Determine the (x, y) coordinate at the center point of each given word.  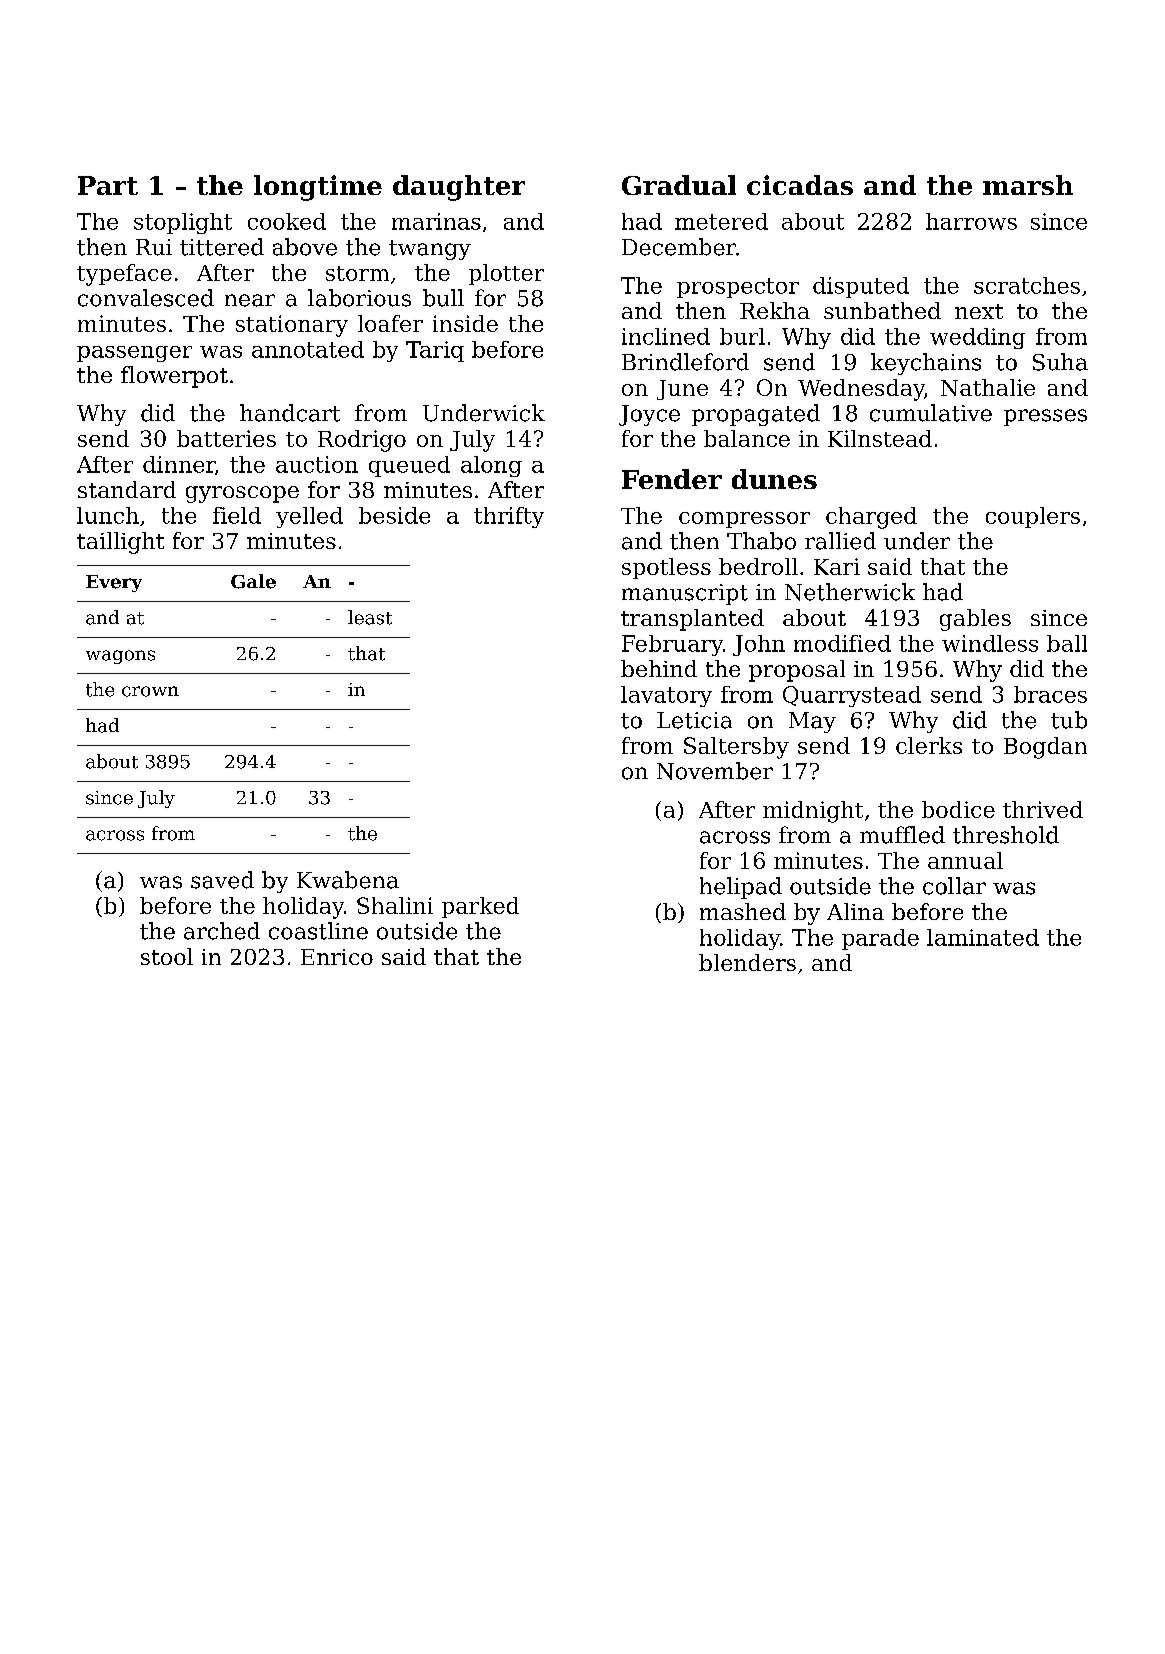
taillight (120, 543)
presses (1045, 417)
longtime (318, 188)
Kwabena (348, 880)
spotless (666, 568)
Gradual (679, 185)
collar (954, 886)
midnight (813, 812)
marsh (1028, 185)
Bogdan (1045, 748)
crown (150, 691)
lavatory (666, 696)
